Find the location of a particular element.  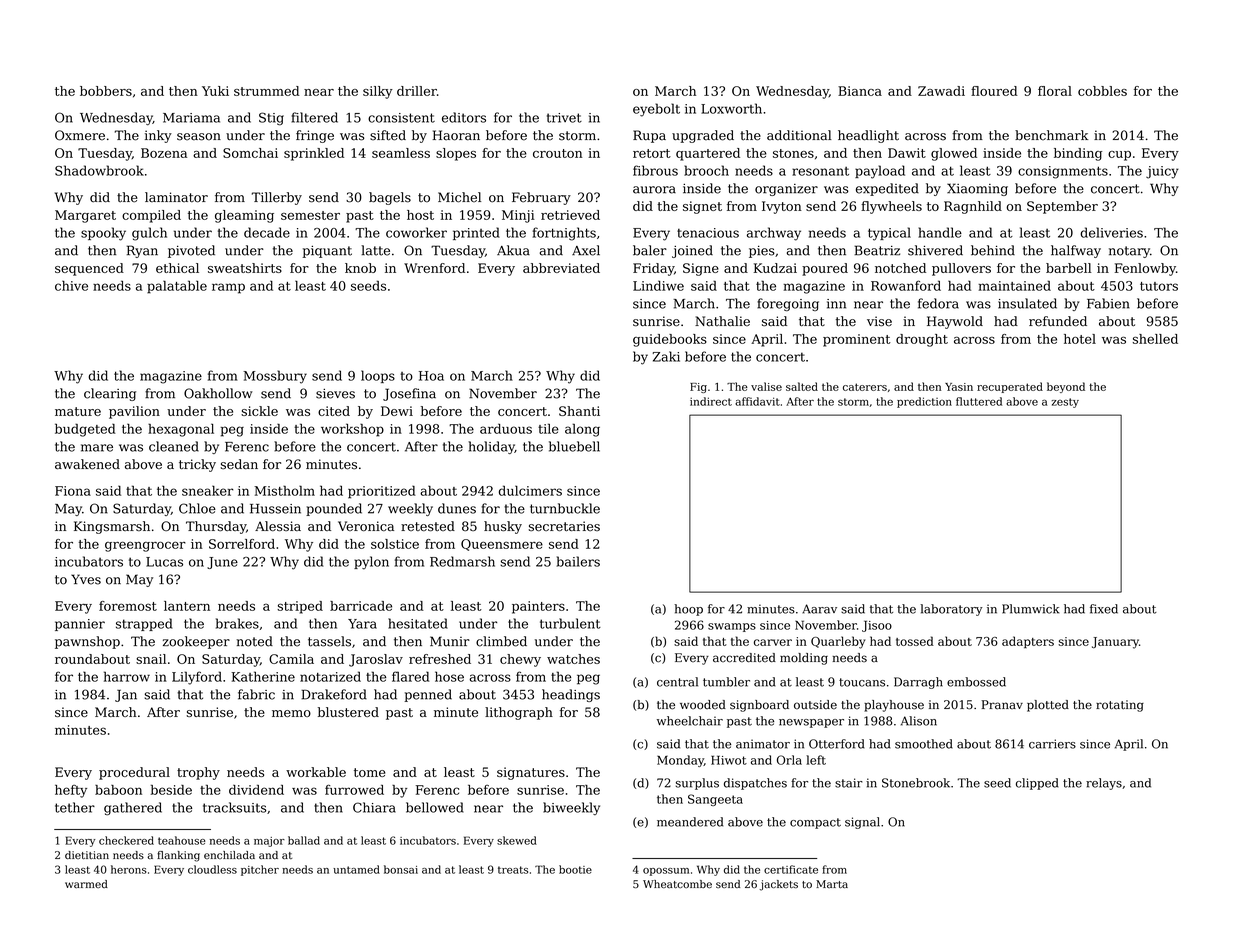

prediction is located at coordinates (924, 402).
